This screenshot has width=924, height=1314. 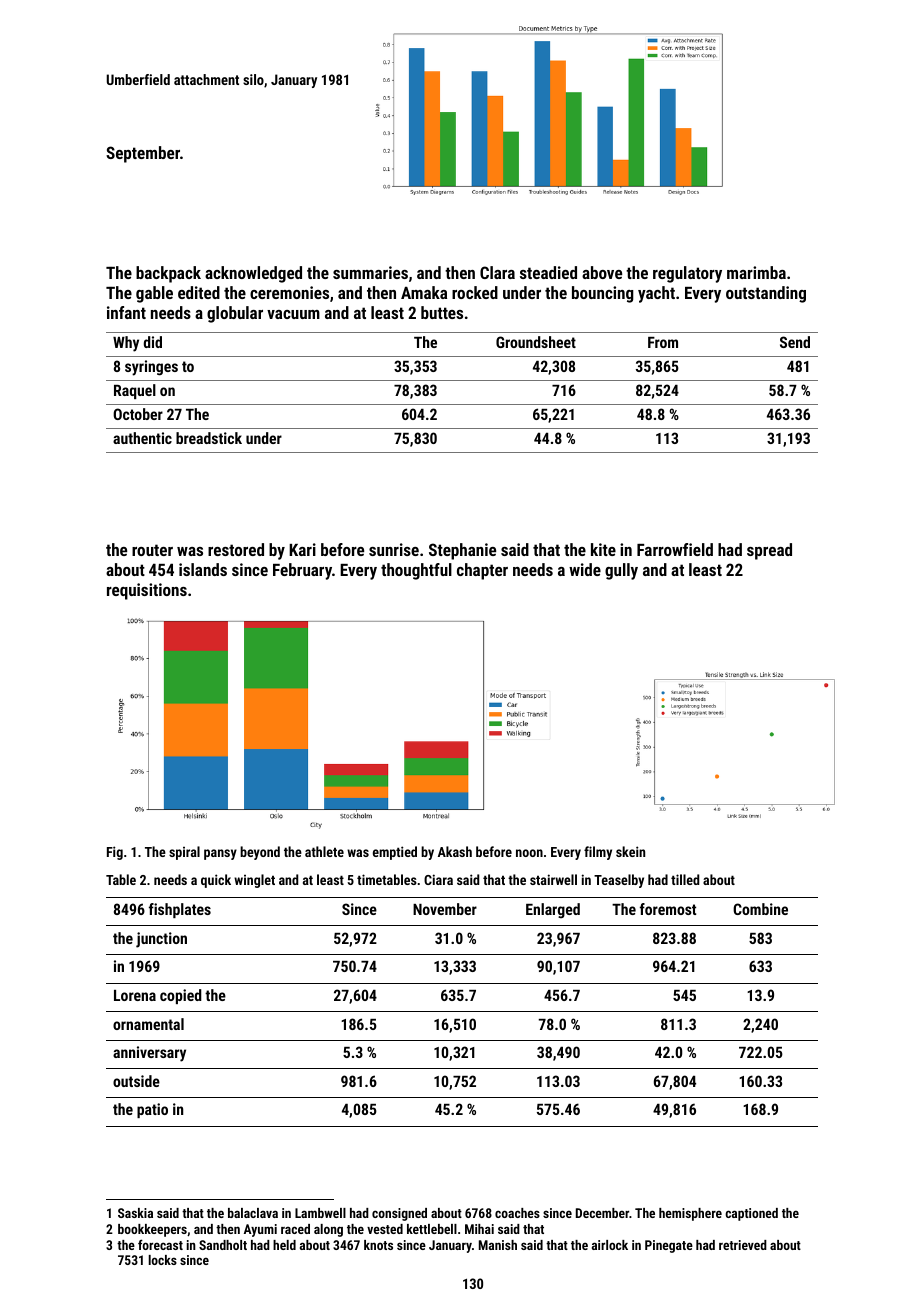 What do you see at coordinates (293, 314) in the screenshot?
I see `vacuum` at bounding box center [293, 314].
